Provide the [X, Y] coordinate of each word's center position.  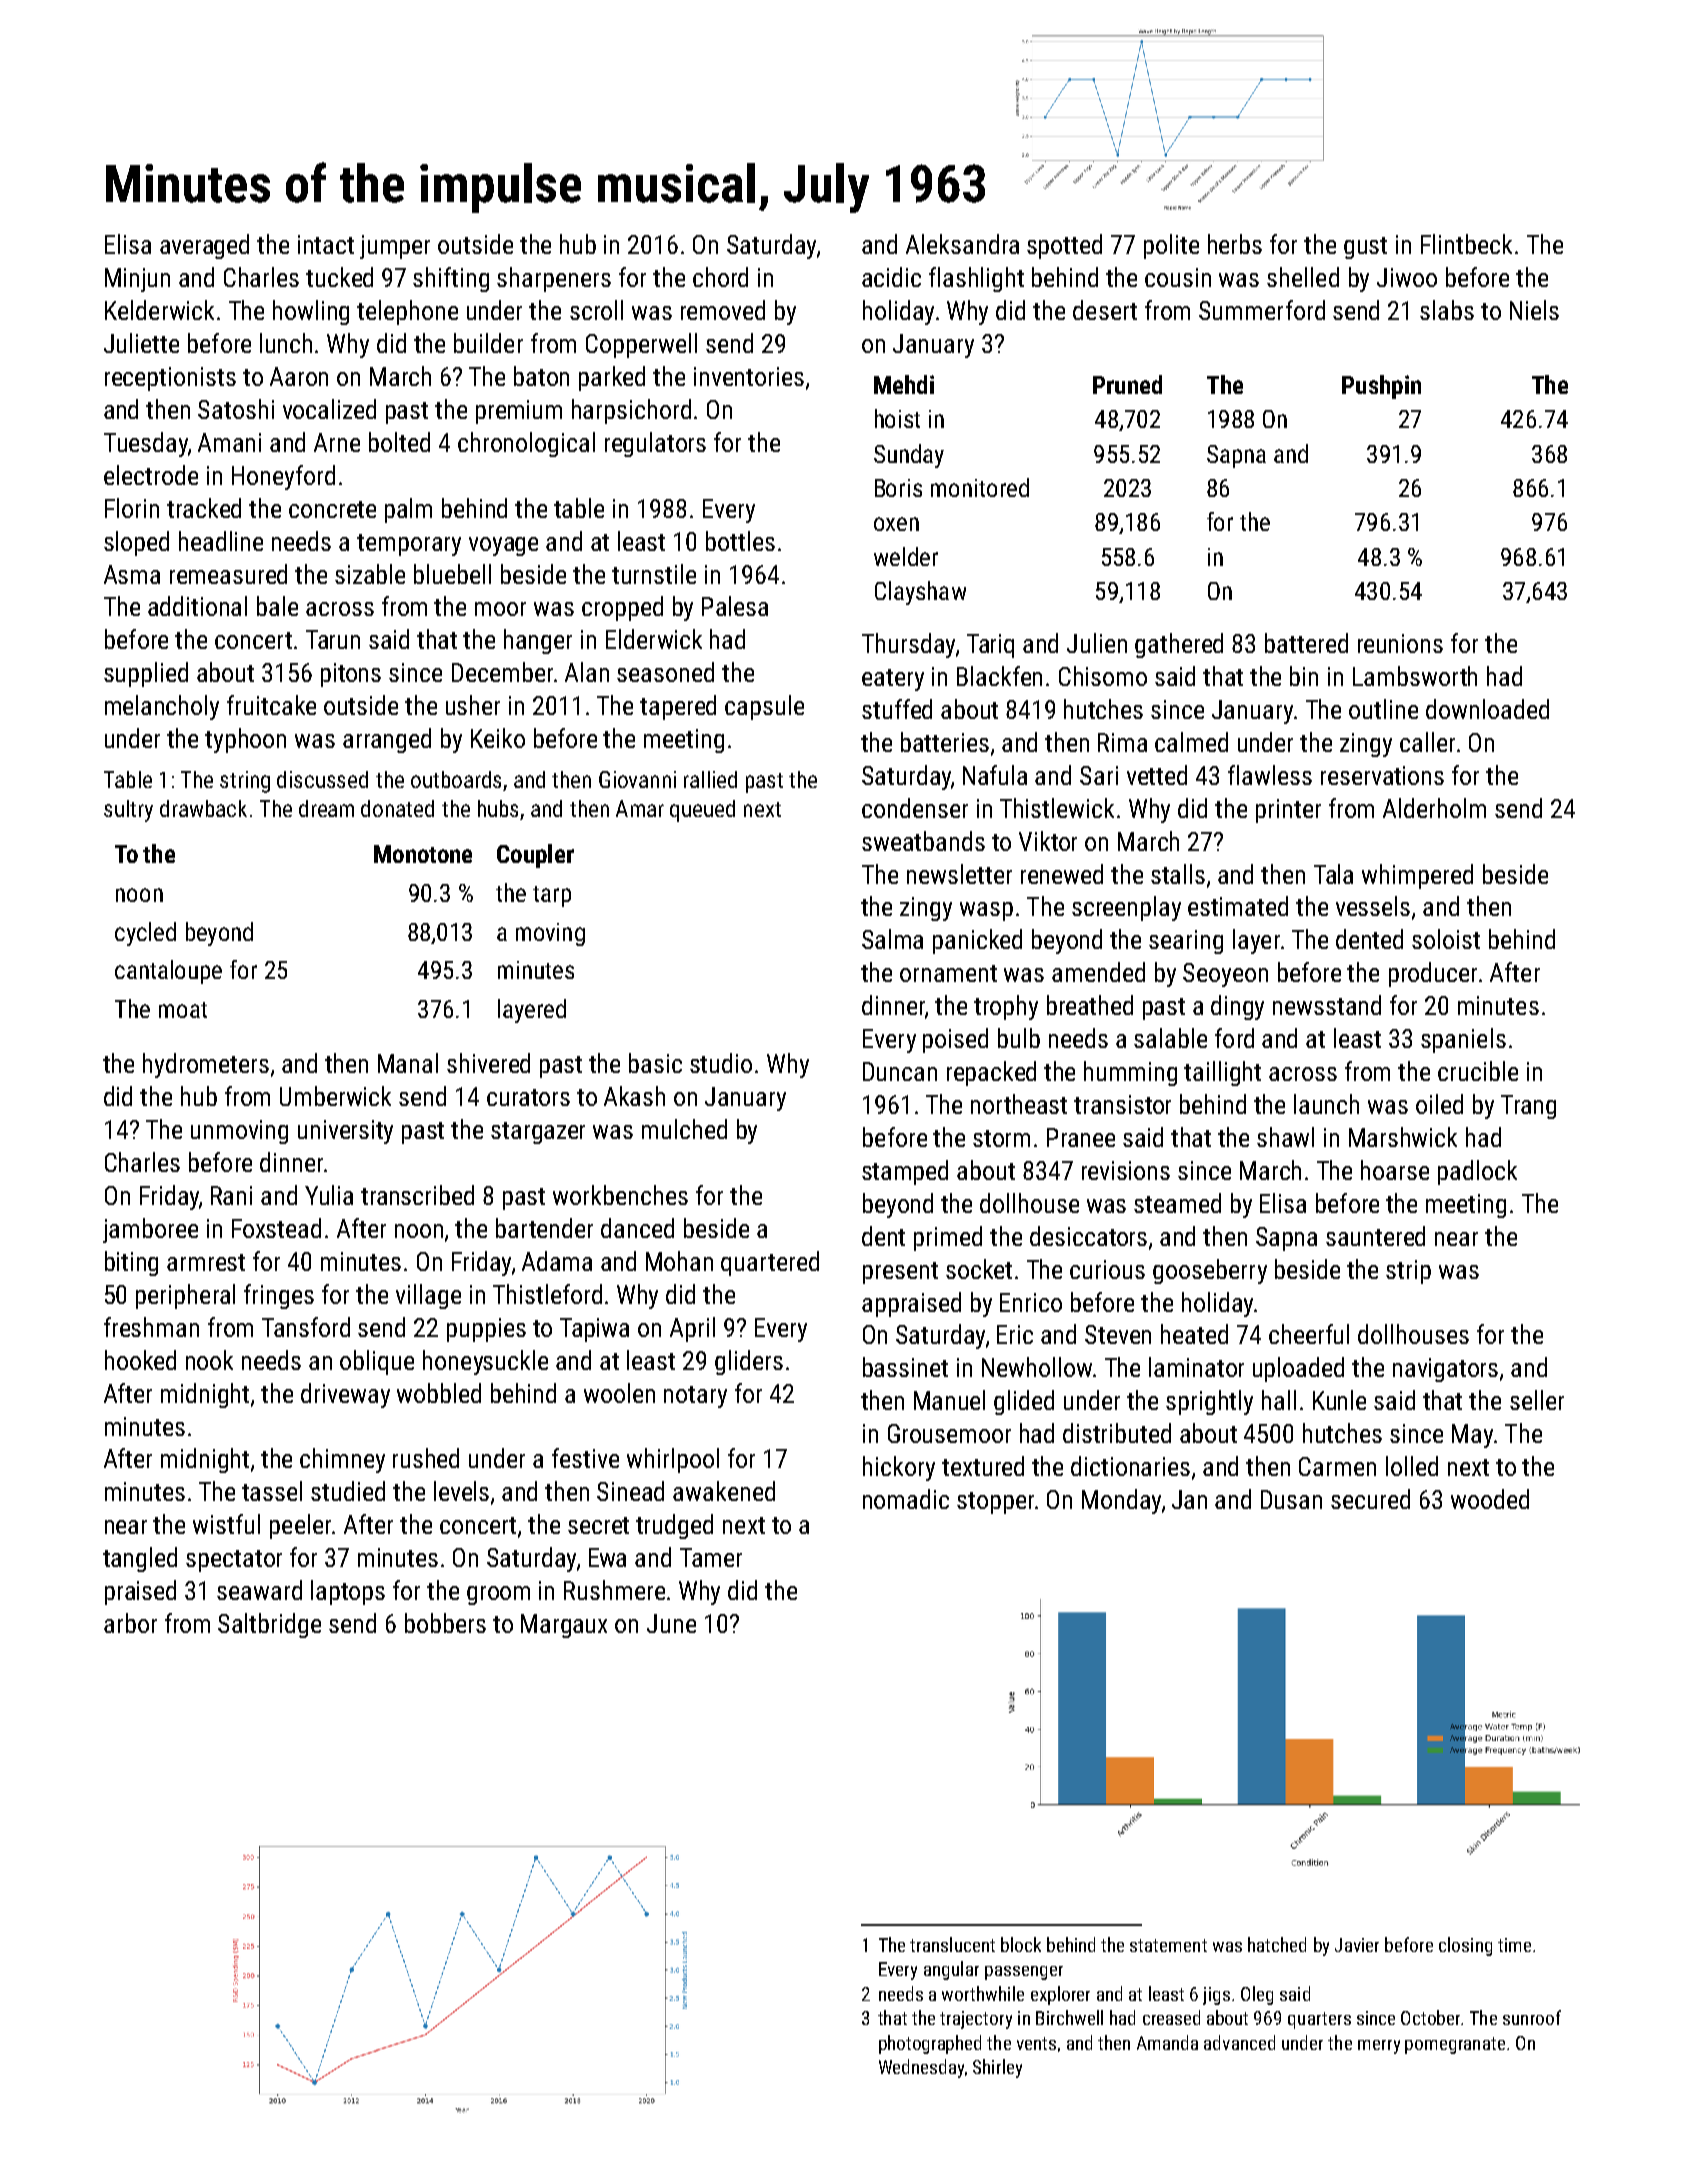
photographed [930, 2044]
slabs [1447, 310]
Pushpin [1381, 387]
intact [326, 244]
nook [209, 1360]
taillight [1222, 1073]
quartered [770, 1263]
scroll [596, 310]
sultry [128, 811]
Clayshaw [920, 593]
